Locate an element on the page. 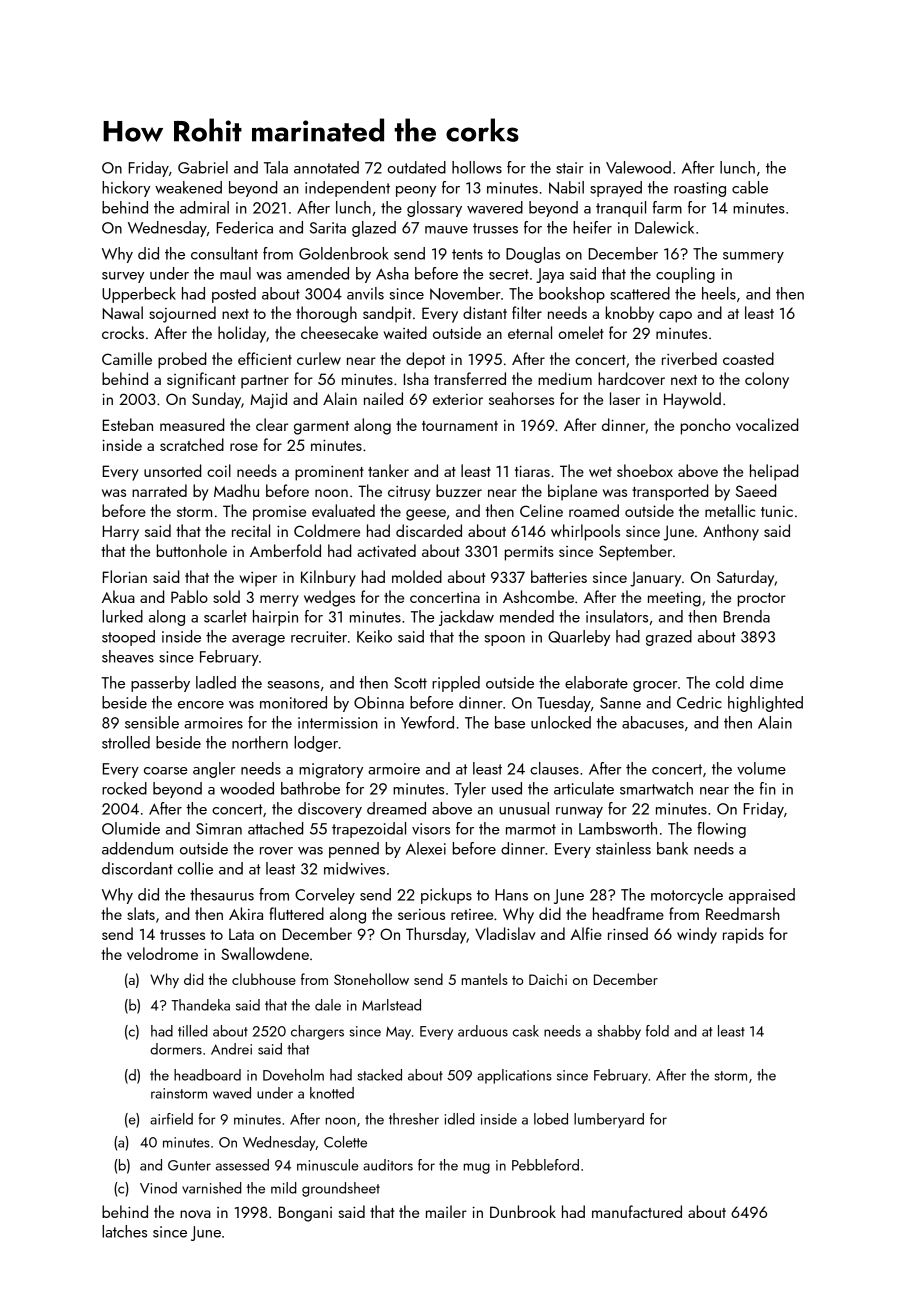 The height and width of the document is (1316, 908). dime is located at coordinates (766, 682).
